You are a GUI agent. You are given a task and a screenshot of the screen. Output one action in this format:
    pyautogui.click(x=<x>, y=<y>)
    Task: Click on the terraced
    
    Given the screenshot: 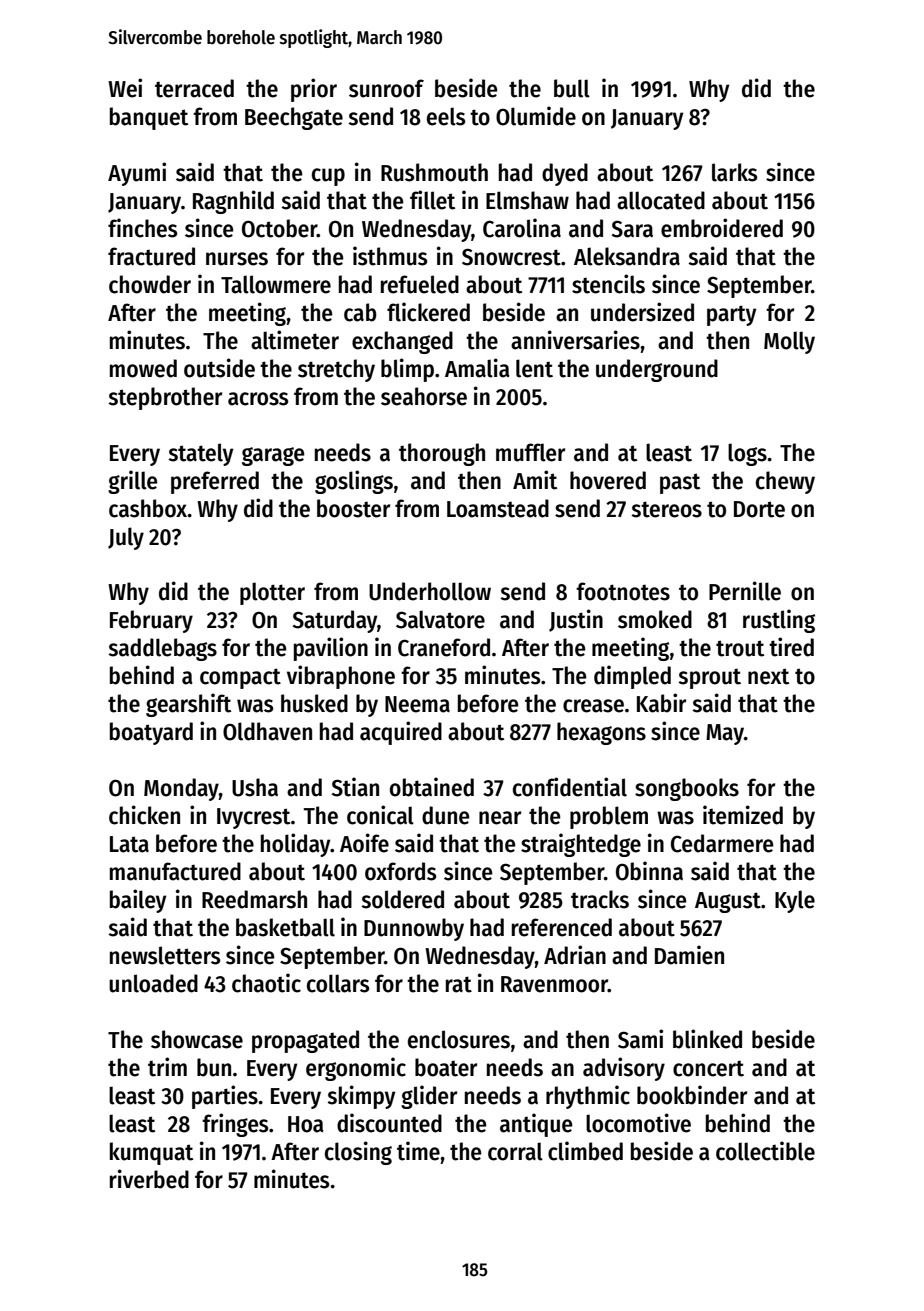 What is the action you would take?
    pyautogui.click(x=194, y=88)
